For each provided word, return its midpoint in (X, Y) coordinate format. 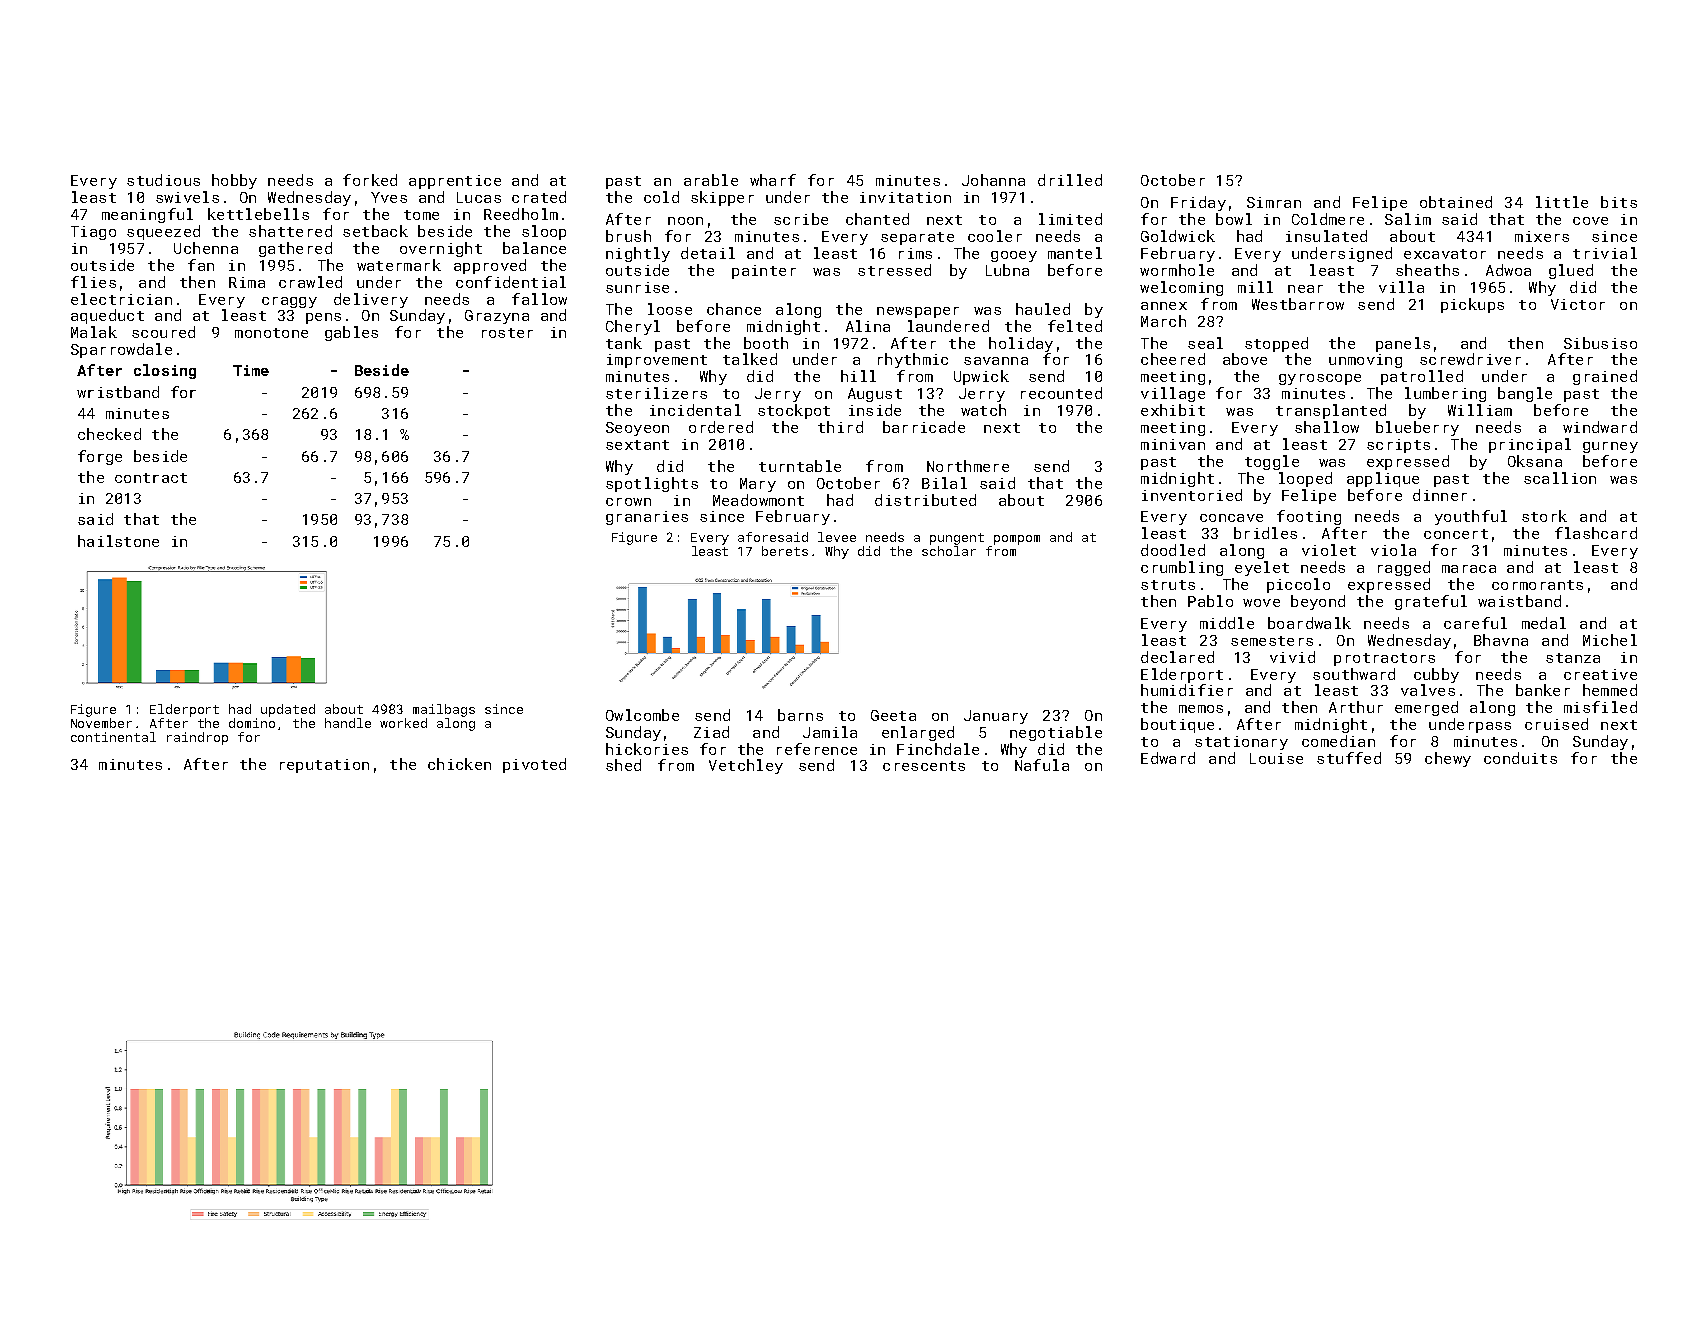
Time (251, 370)
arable (711, 180)
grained (1605, 377)
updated (288, 710)
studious (163, 180)
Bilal (944, 483)
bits (1619, 202)
